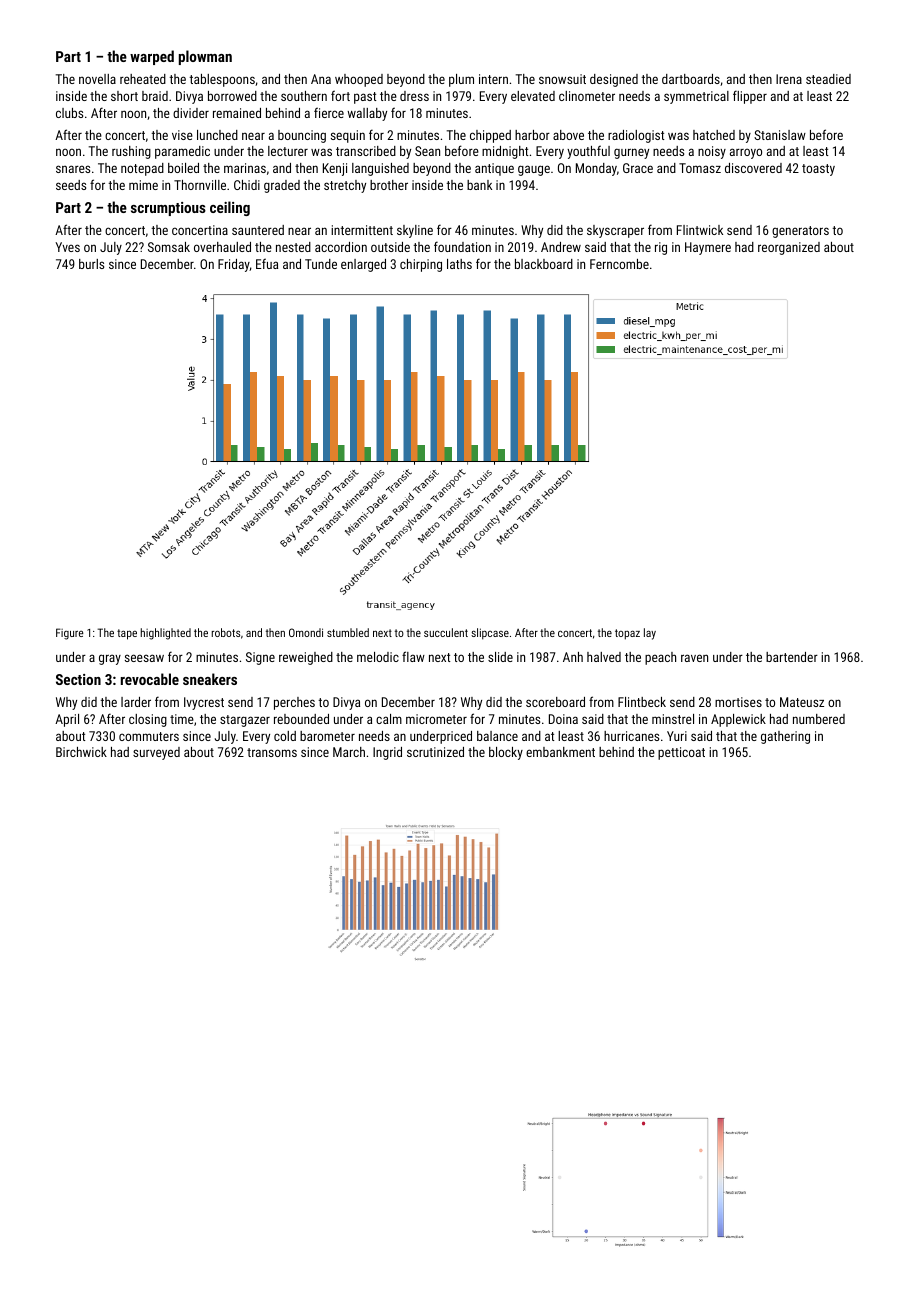  What do you see at coordinates (700, 230) in the screenshot?
I see `Flintwick` at bounding box center [700, 230].
